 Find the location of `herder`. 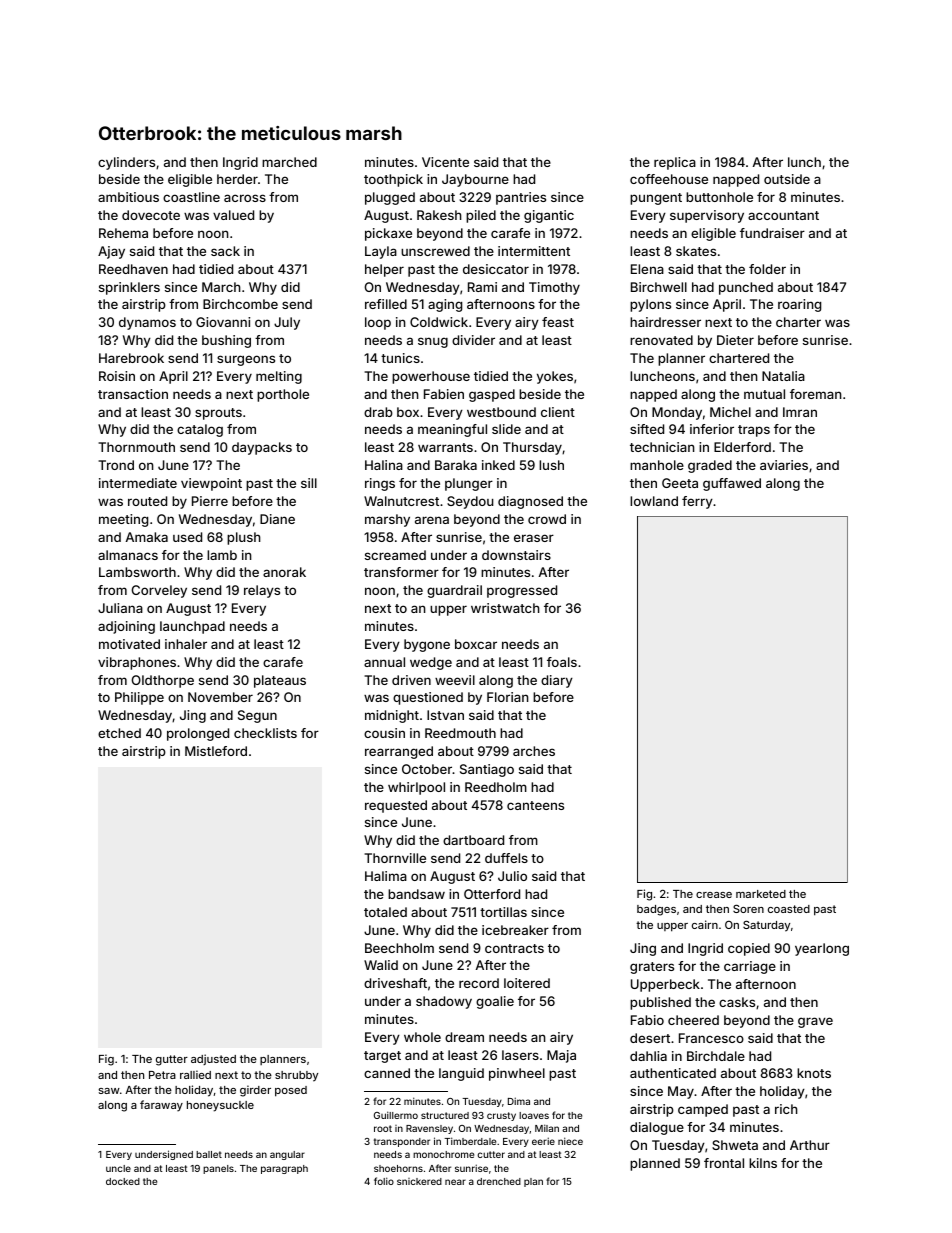

herder is located at coordinates (237, 179).
